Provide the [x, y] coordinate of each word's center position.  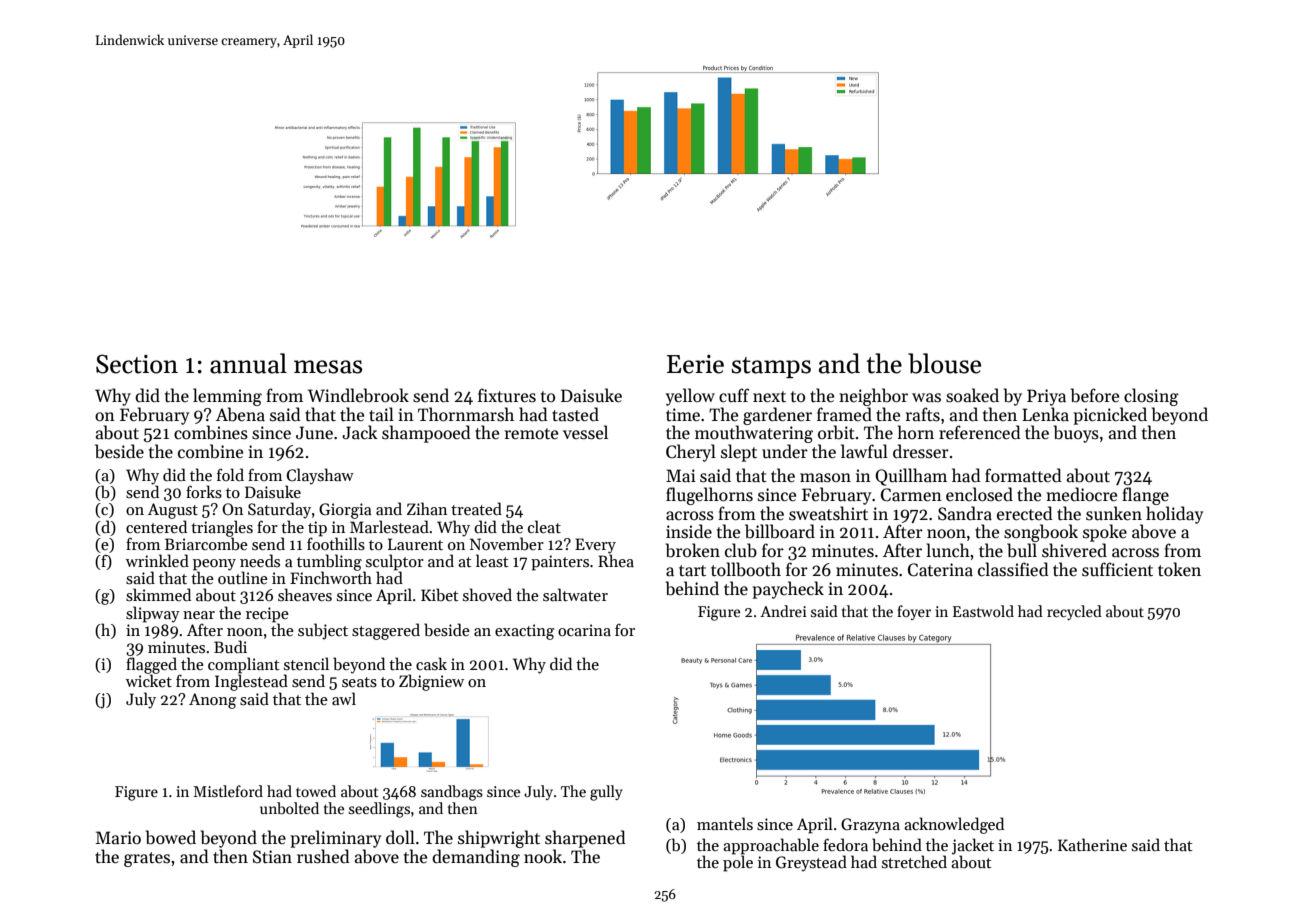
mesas [328, 367]
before [1095, 395]
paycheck [788, 590]
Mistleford [228, 791]
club [741, 550]
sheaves [305, 594]
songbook [1041, 533]
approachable [771, 846]
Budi [230, 646]
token [1179, 569]
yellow [690, 397]
